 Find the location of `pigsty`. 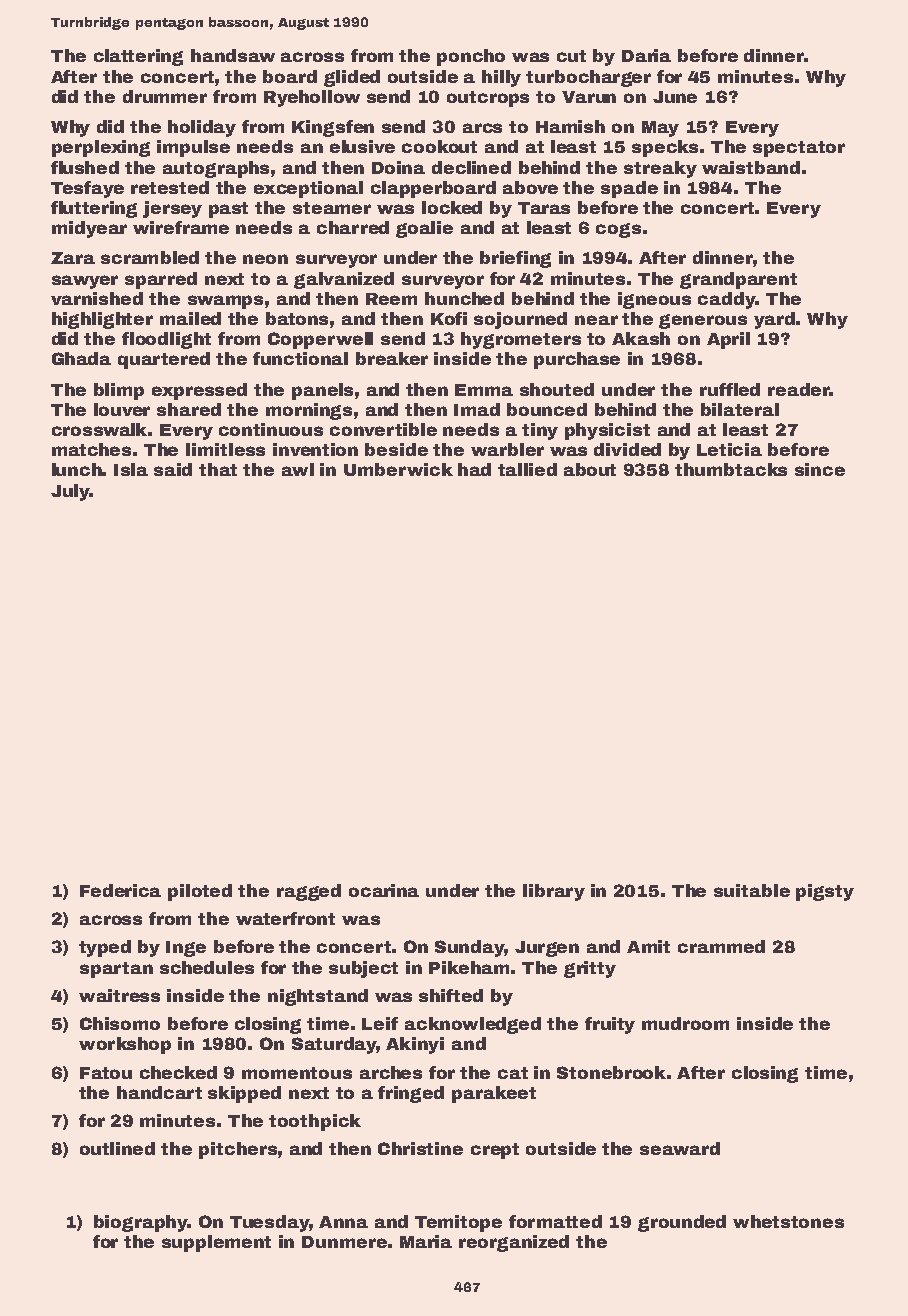

pigsty is located at coordinates (825, 892).
